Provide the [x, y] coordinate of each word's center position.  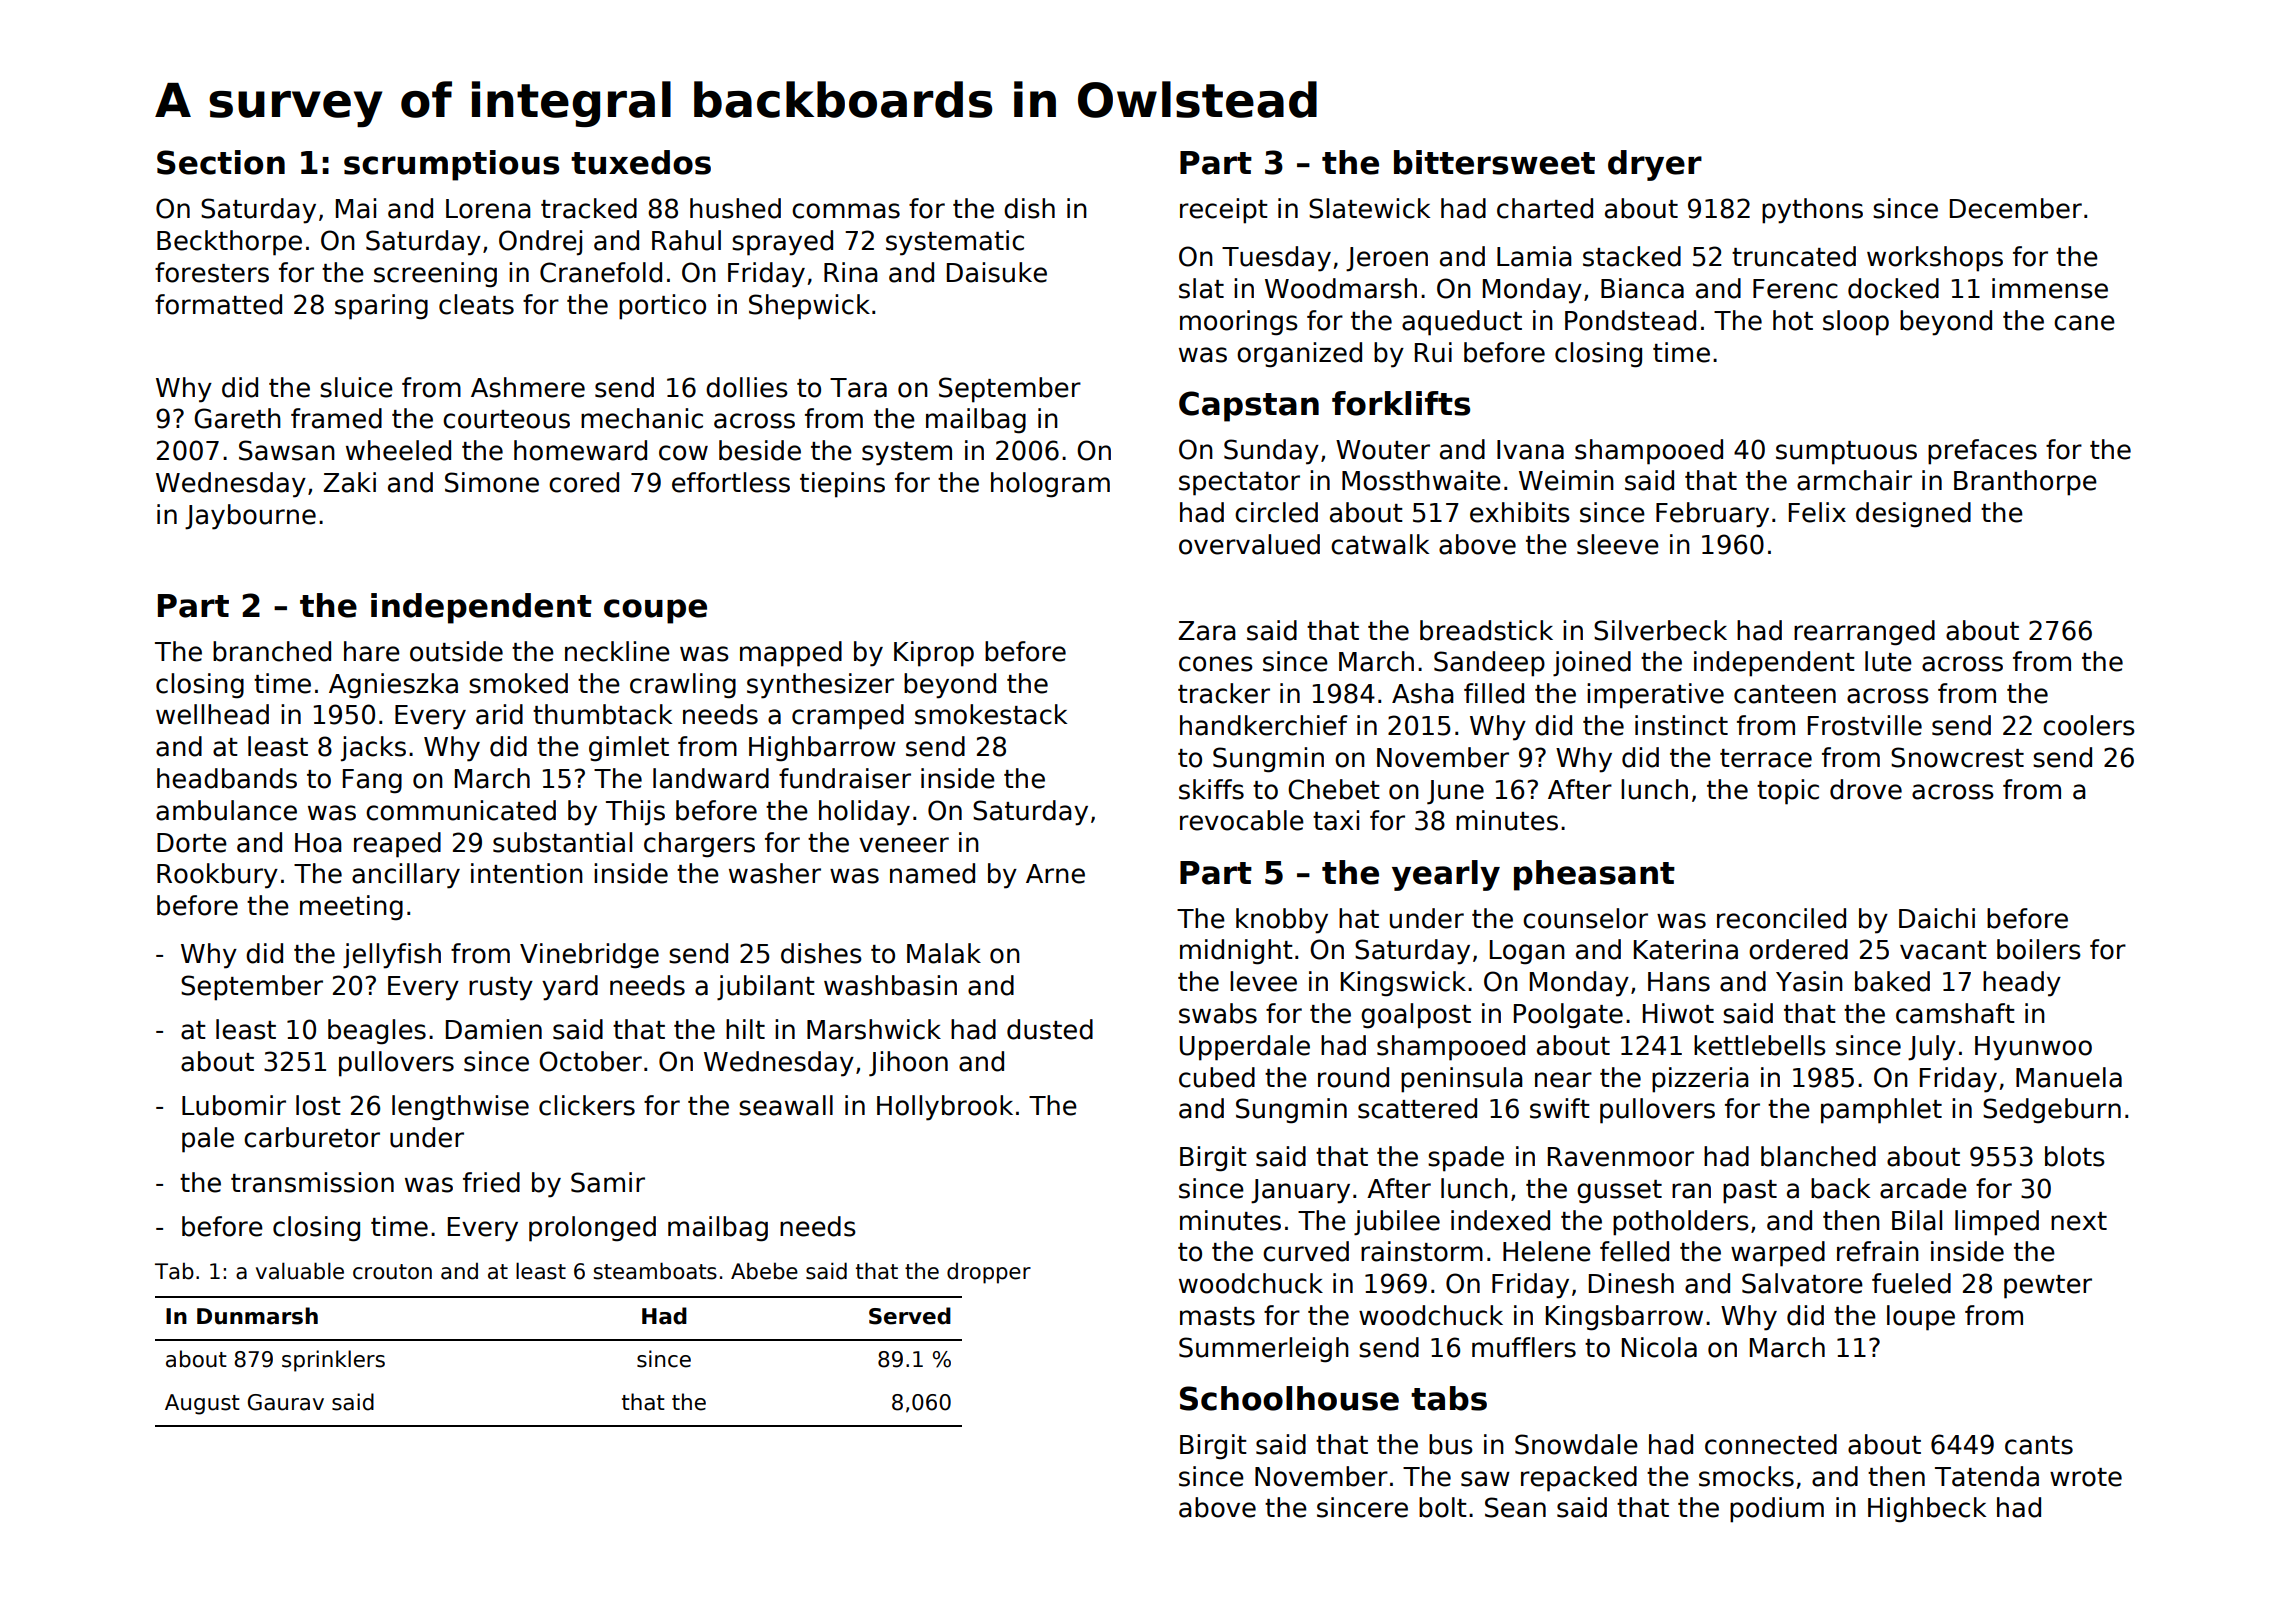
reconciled [1781, 918]
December [2016, 208]
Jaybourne [250, 517]
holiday [864, 813]
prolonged [592, 1229]
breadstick [1486, 630]
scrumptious [451, 165]
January [1300, 1191]
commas [846, 211]
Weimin [1566, 480]
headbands [227, 778]
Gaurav [286, 1402]
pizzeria [1700, 1080]
